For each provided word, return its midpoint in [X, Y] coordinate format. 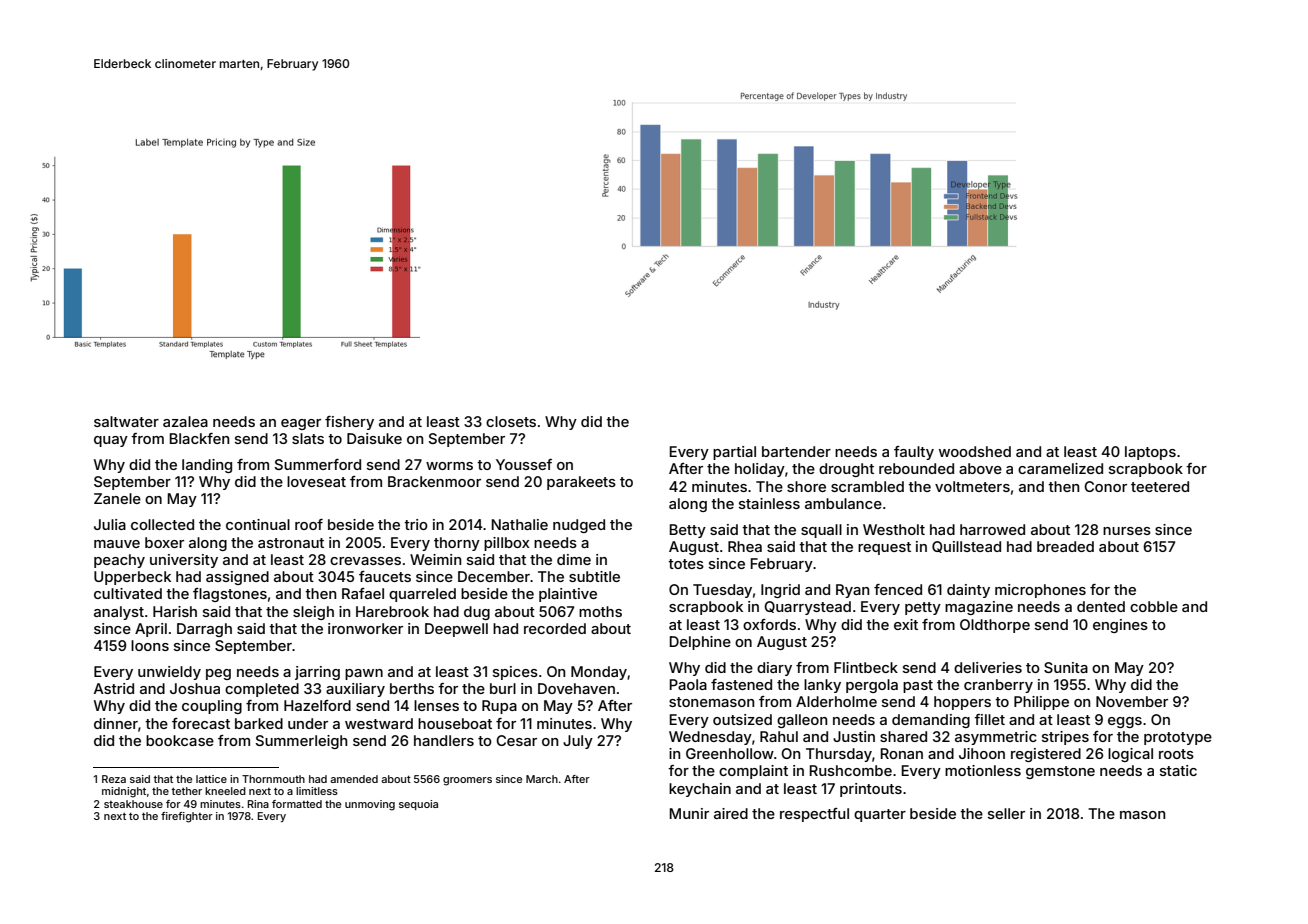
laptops [1150, 453]
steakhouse [133, 804]
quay [111, 441]
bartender [796, 451]
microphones [1040, 591]
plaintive [568, 595]
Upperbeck [132, 578]
